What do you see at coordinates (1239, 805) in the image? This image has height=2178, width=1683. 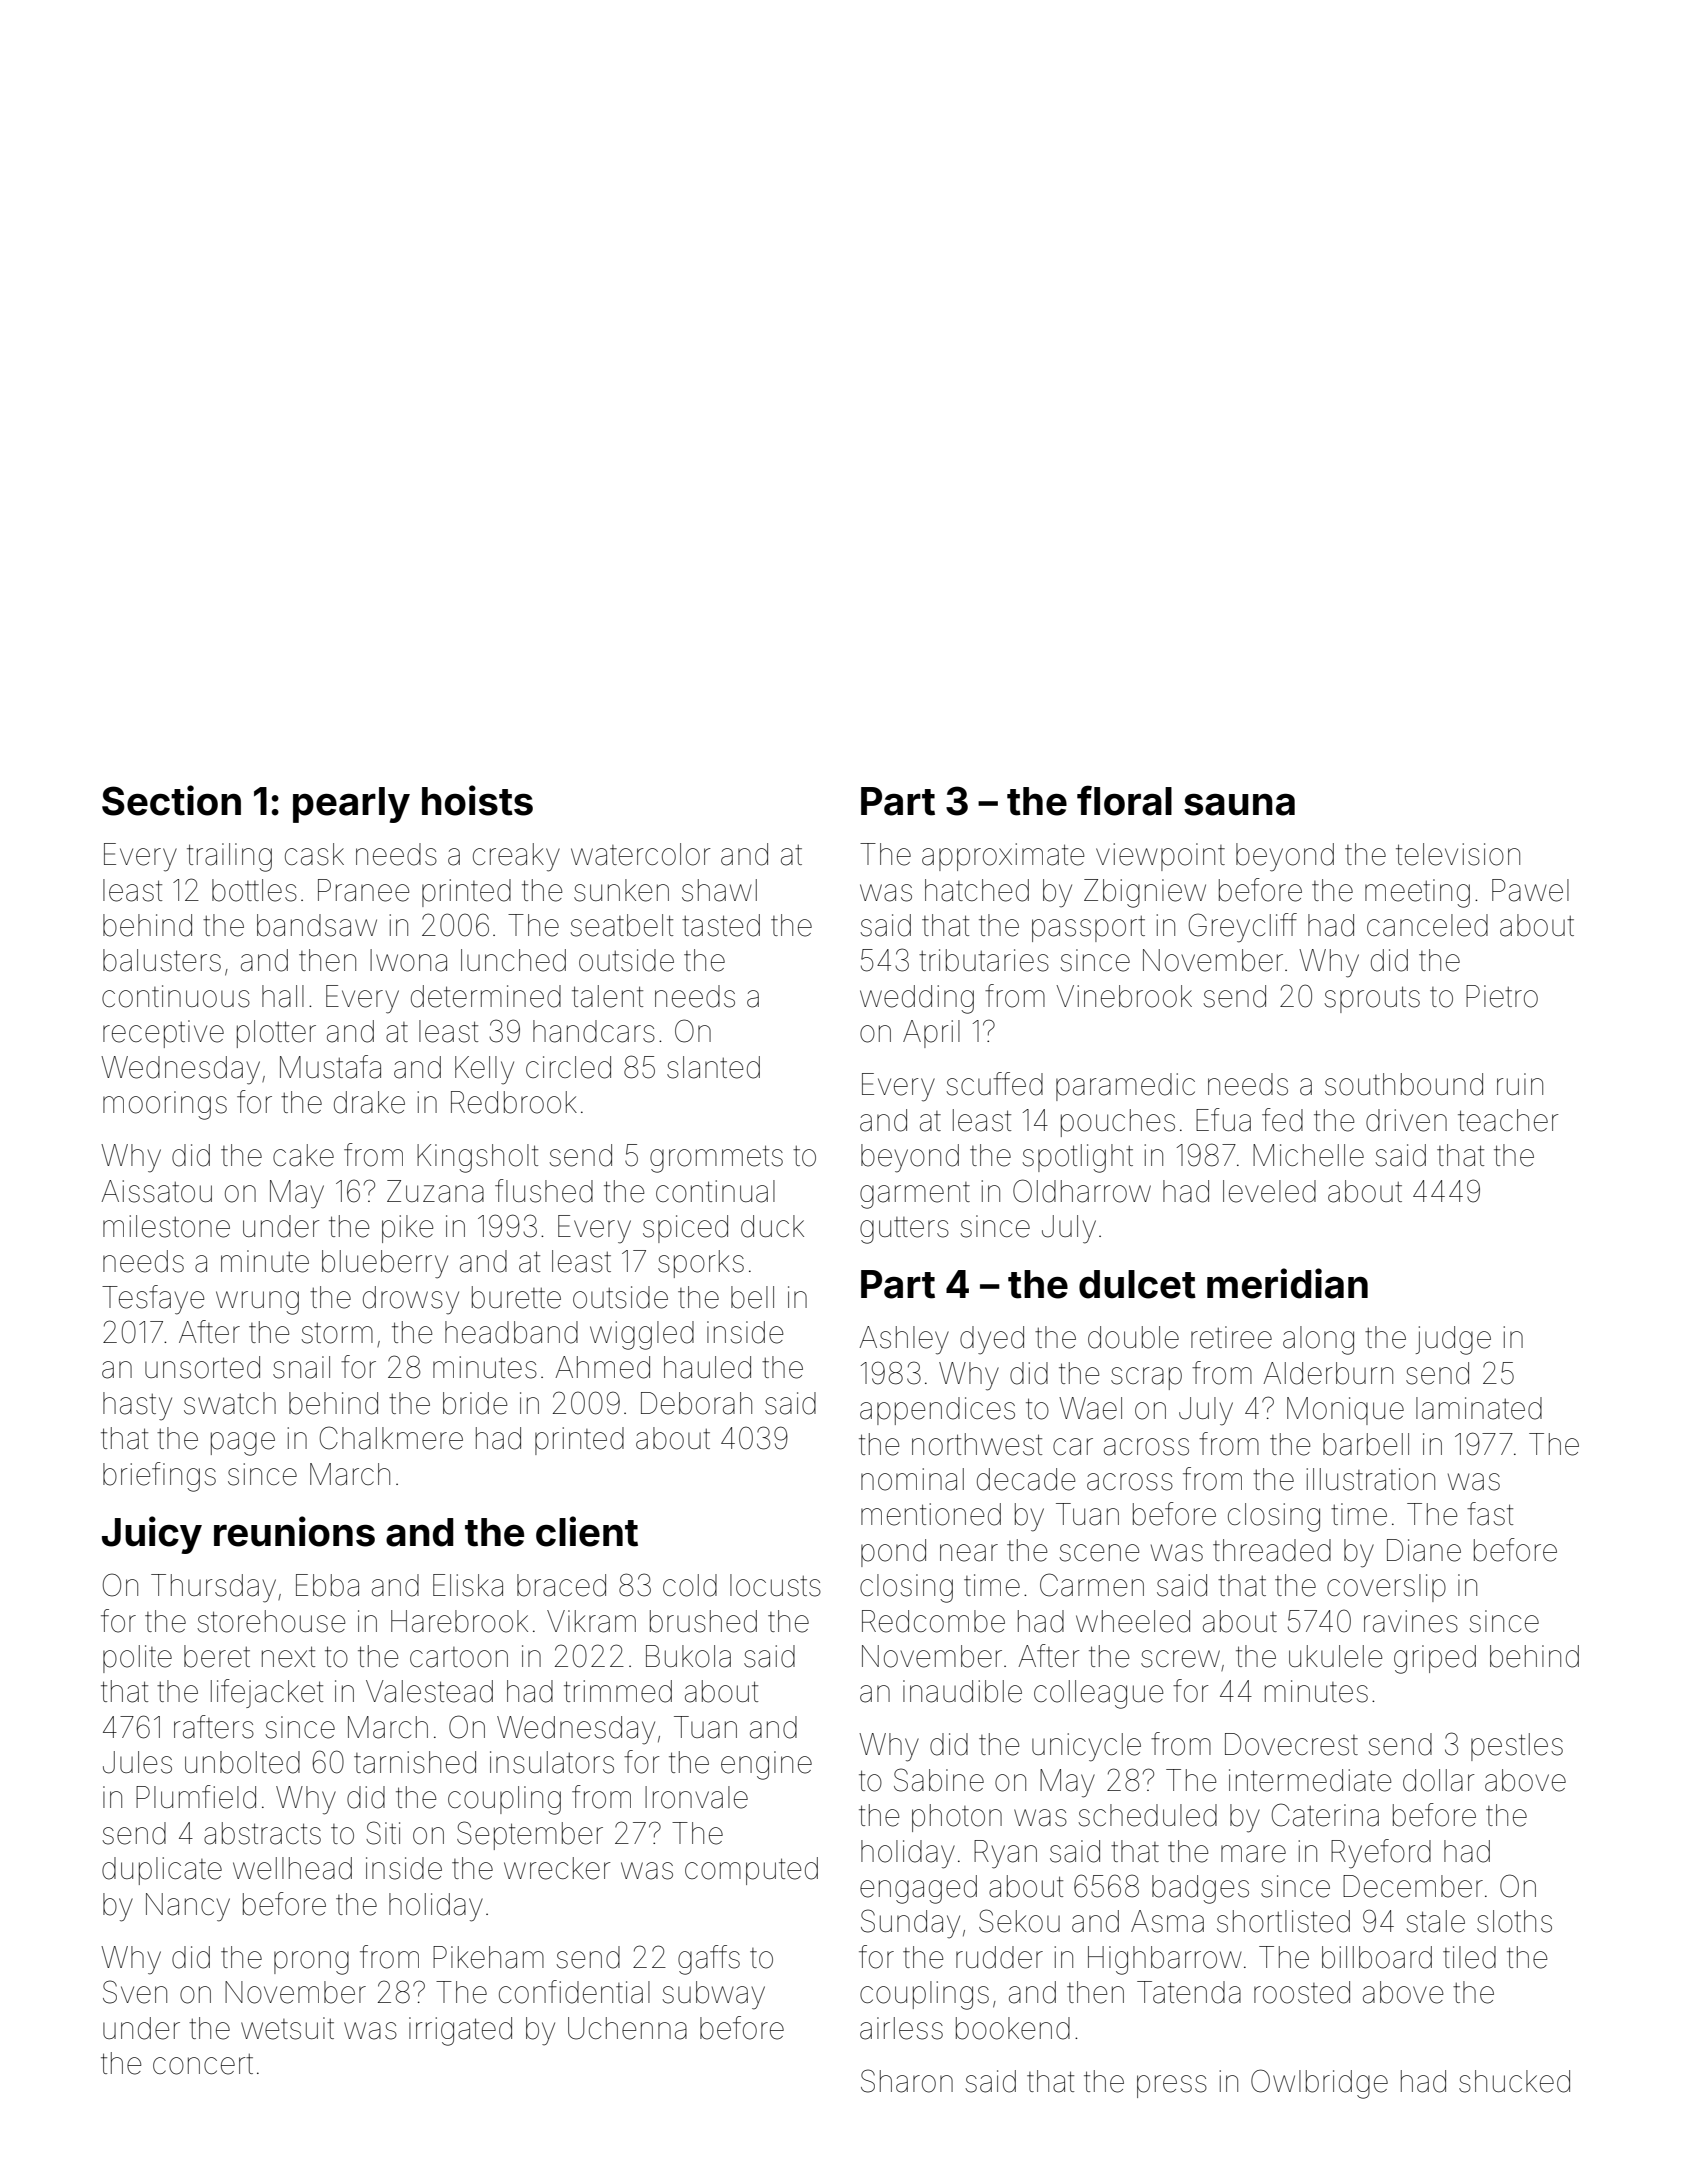 I see `sauna` at bounding box center [1239, 805].
